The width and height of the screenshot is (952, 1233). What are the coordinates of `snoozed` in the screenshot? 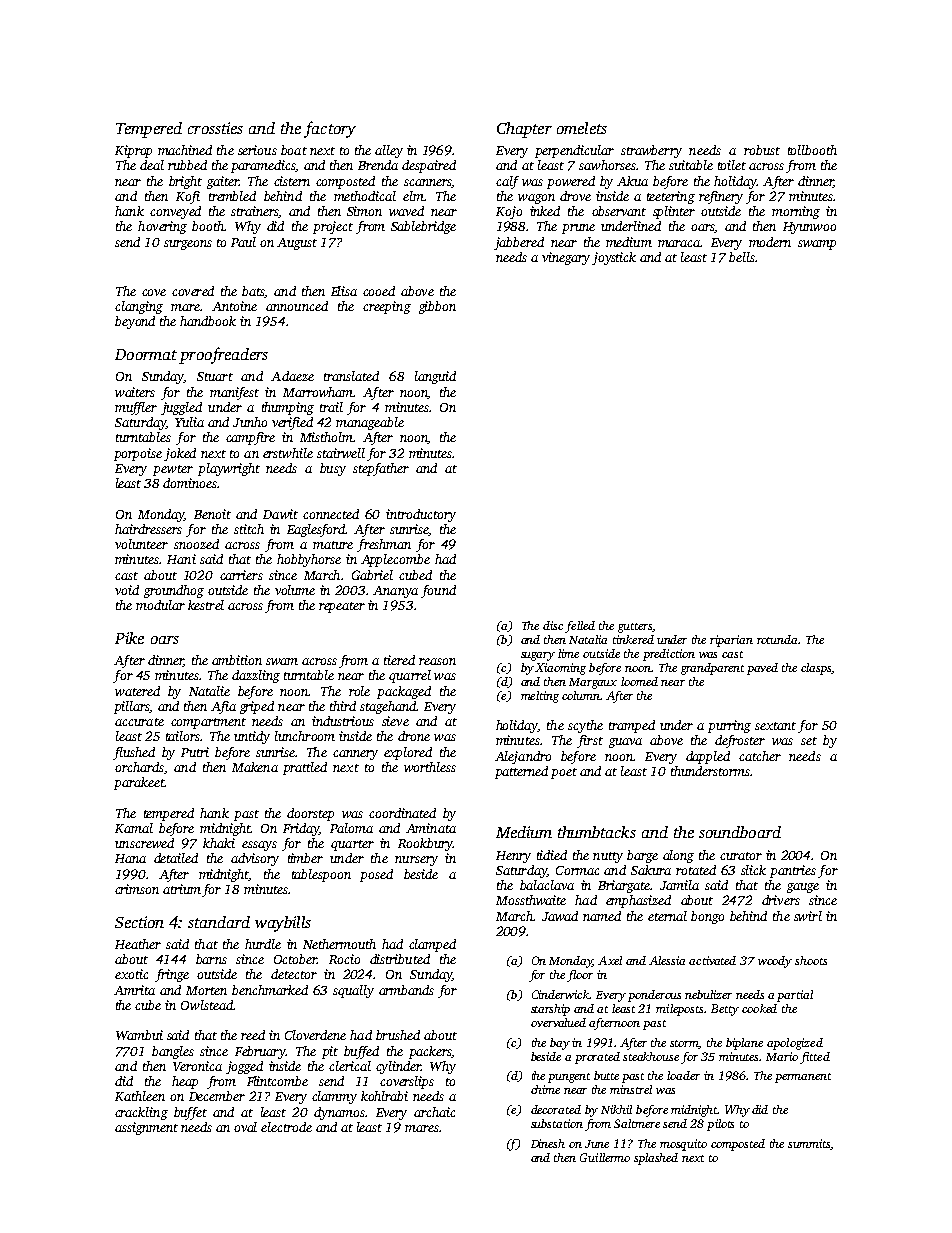 It's located at (196, 544).
